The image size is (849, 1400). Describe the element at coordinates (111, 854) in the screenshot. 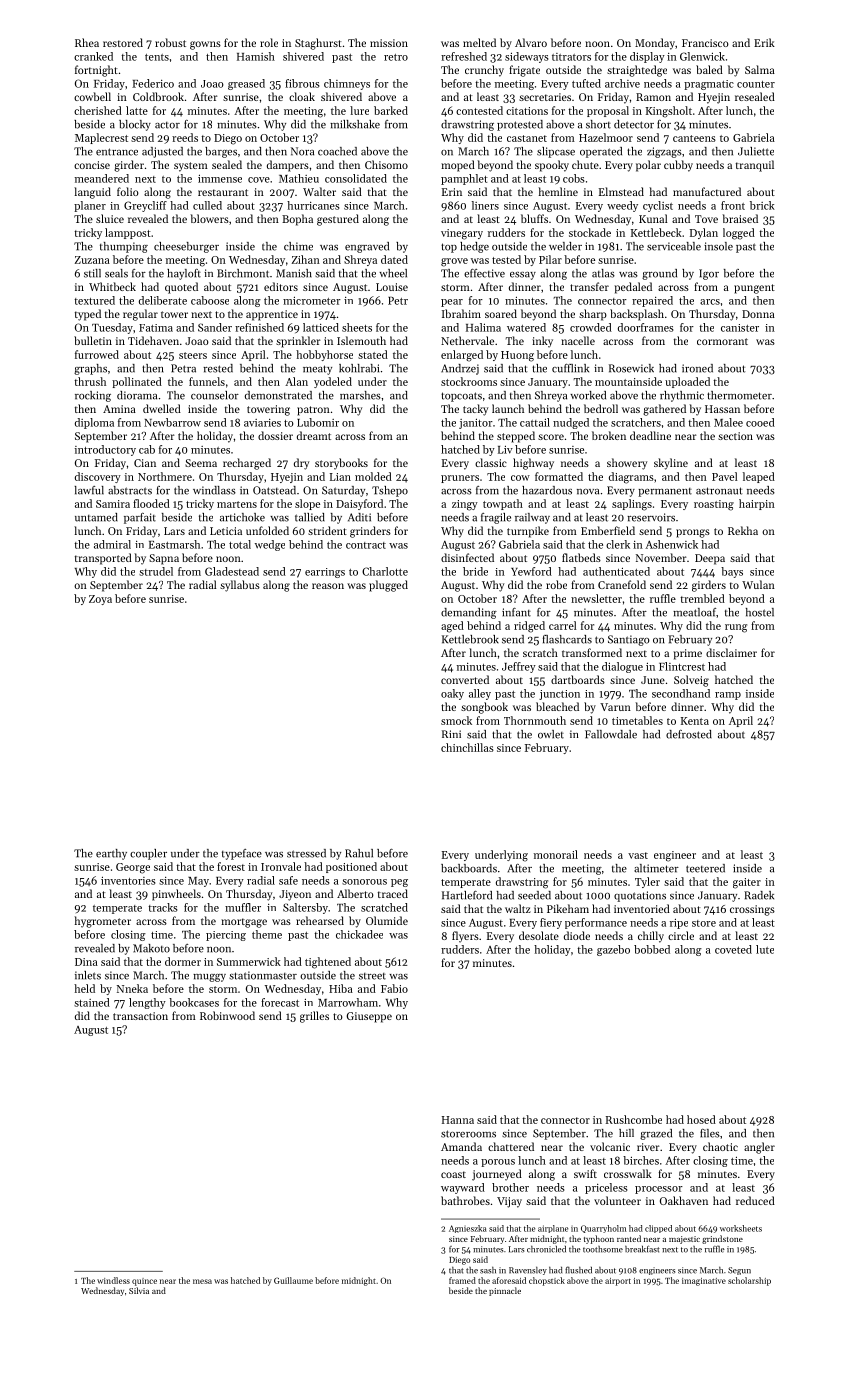

I see `earthy` at that location.
